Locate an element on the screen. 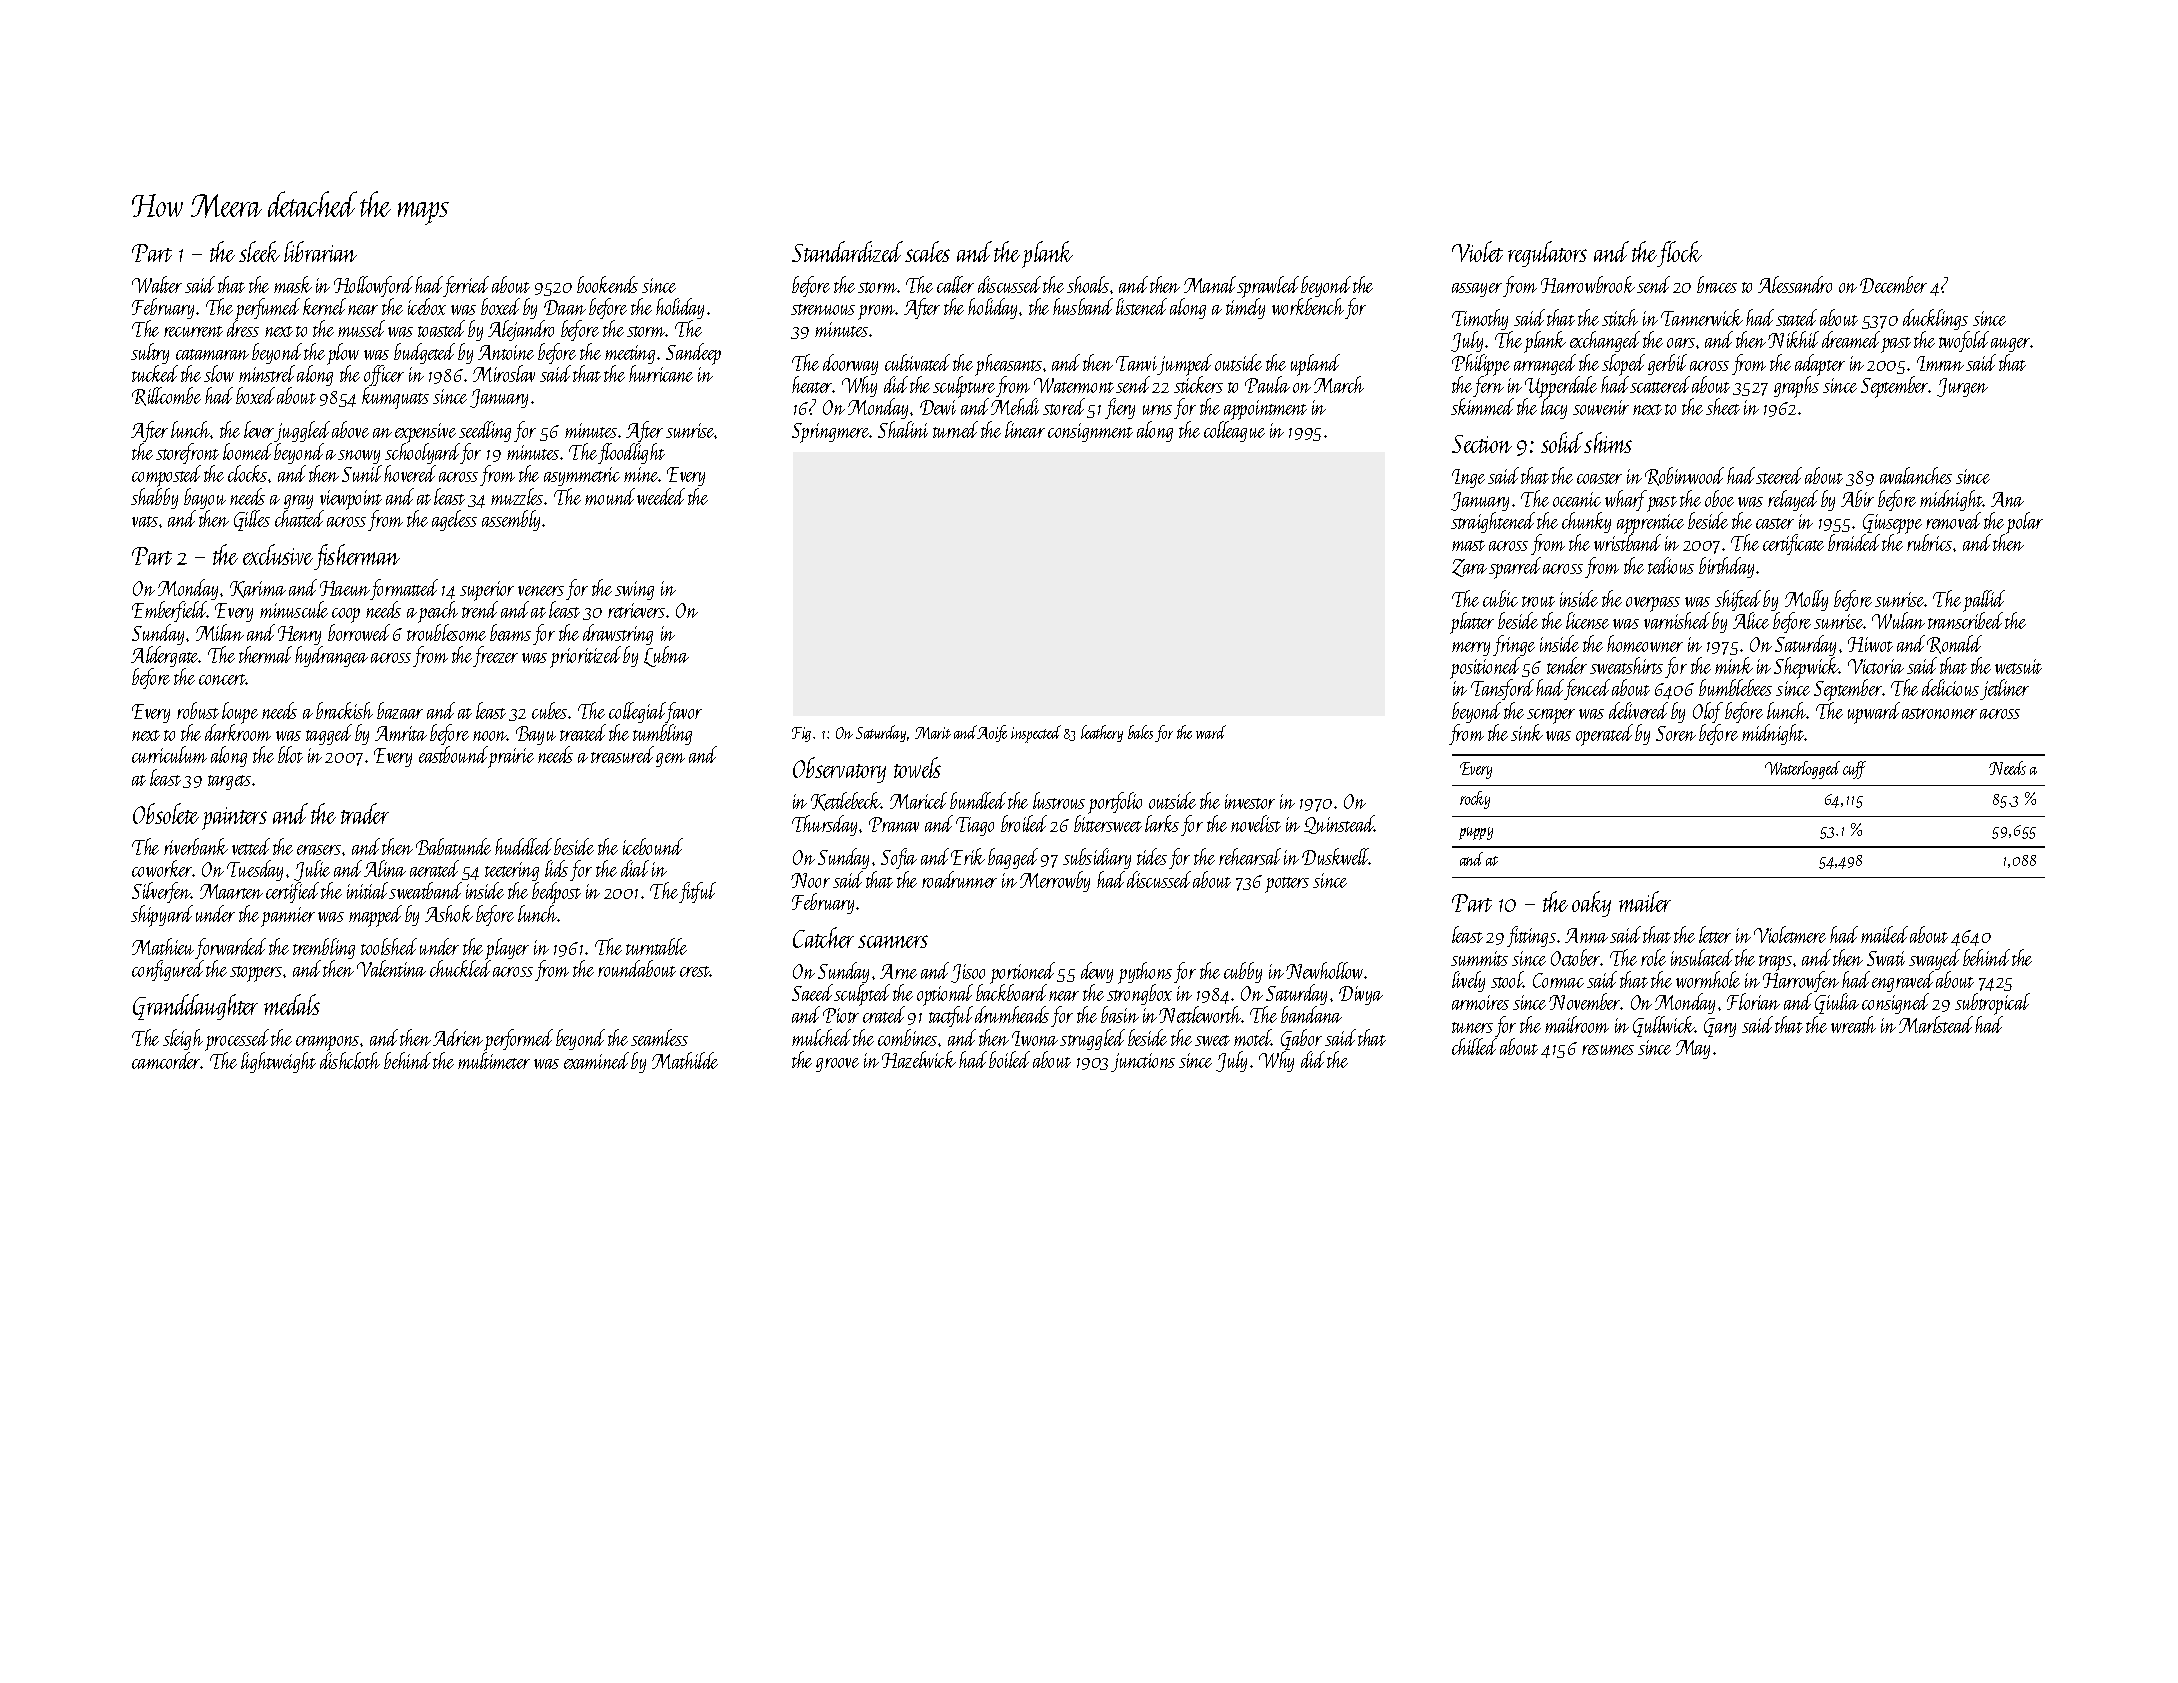 This screenshot has width=2178, height=1683. engraved is located at coordinates (1903, 981).
